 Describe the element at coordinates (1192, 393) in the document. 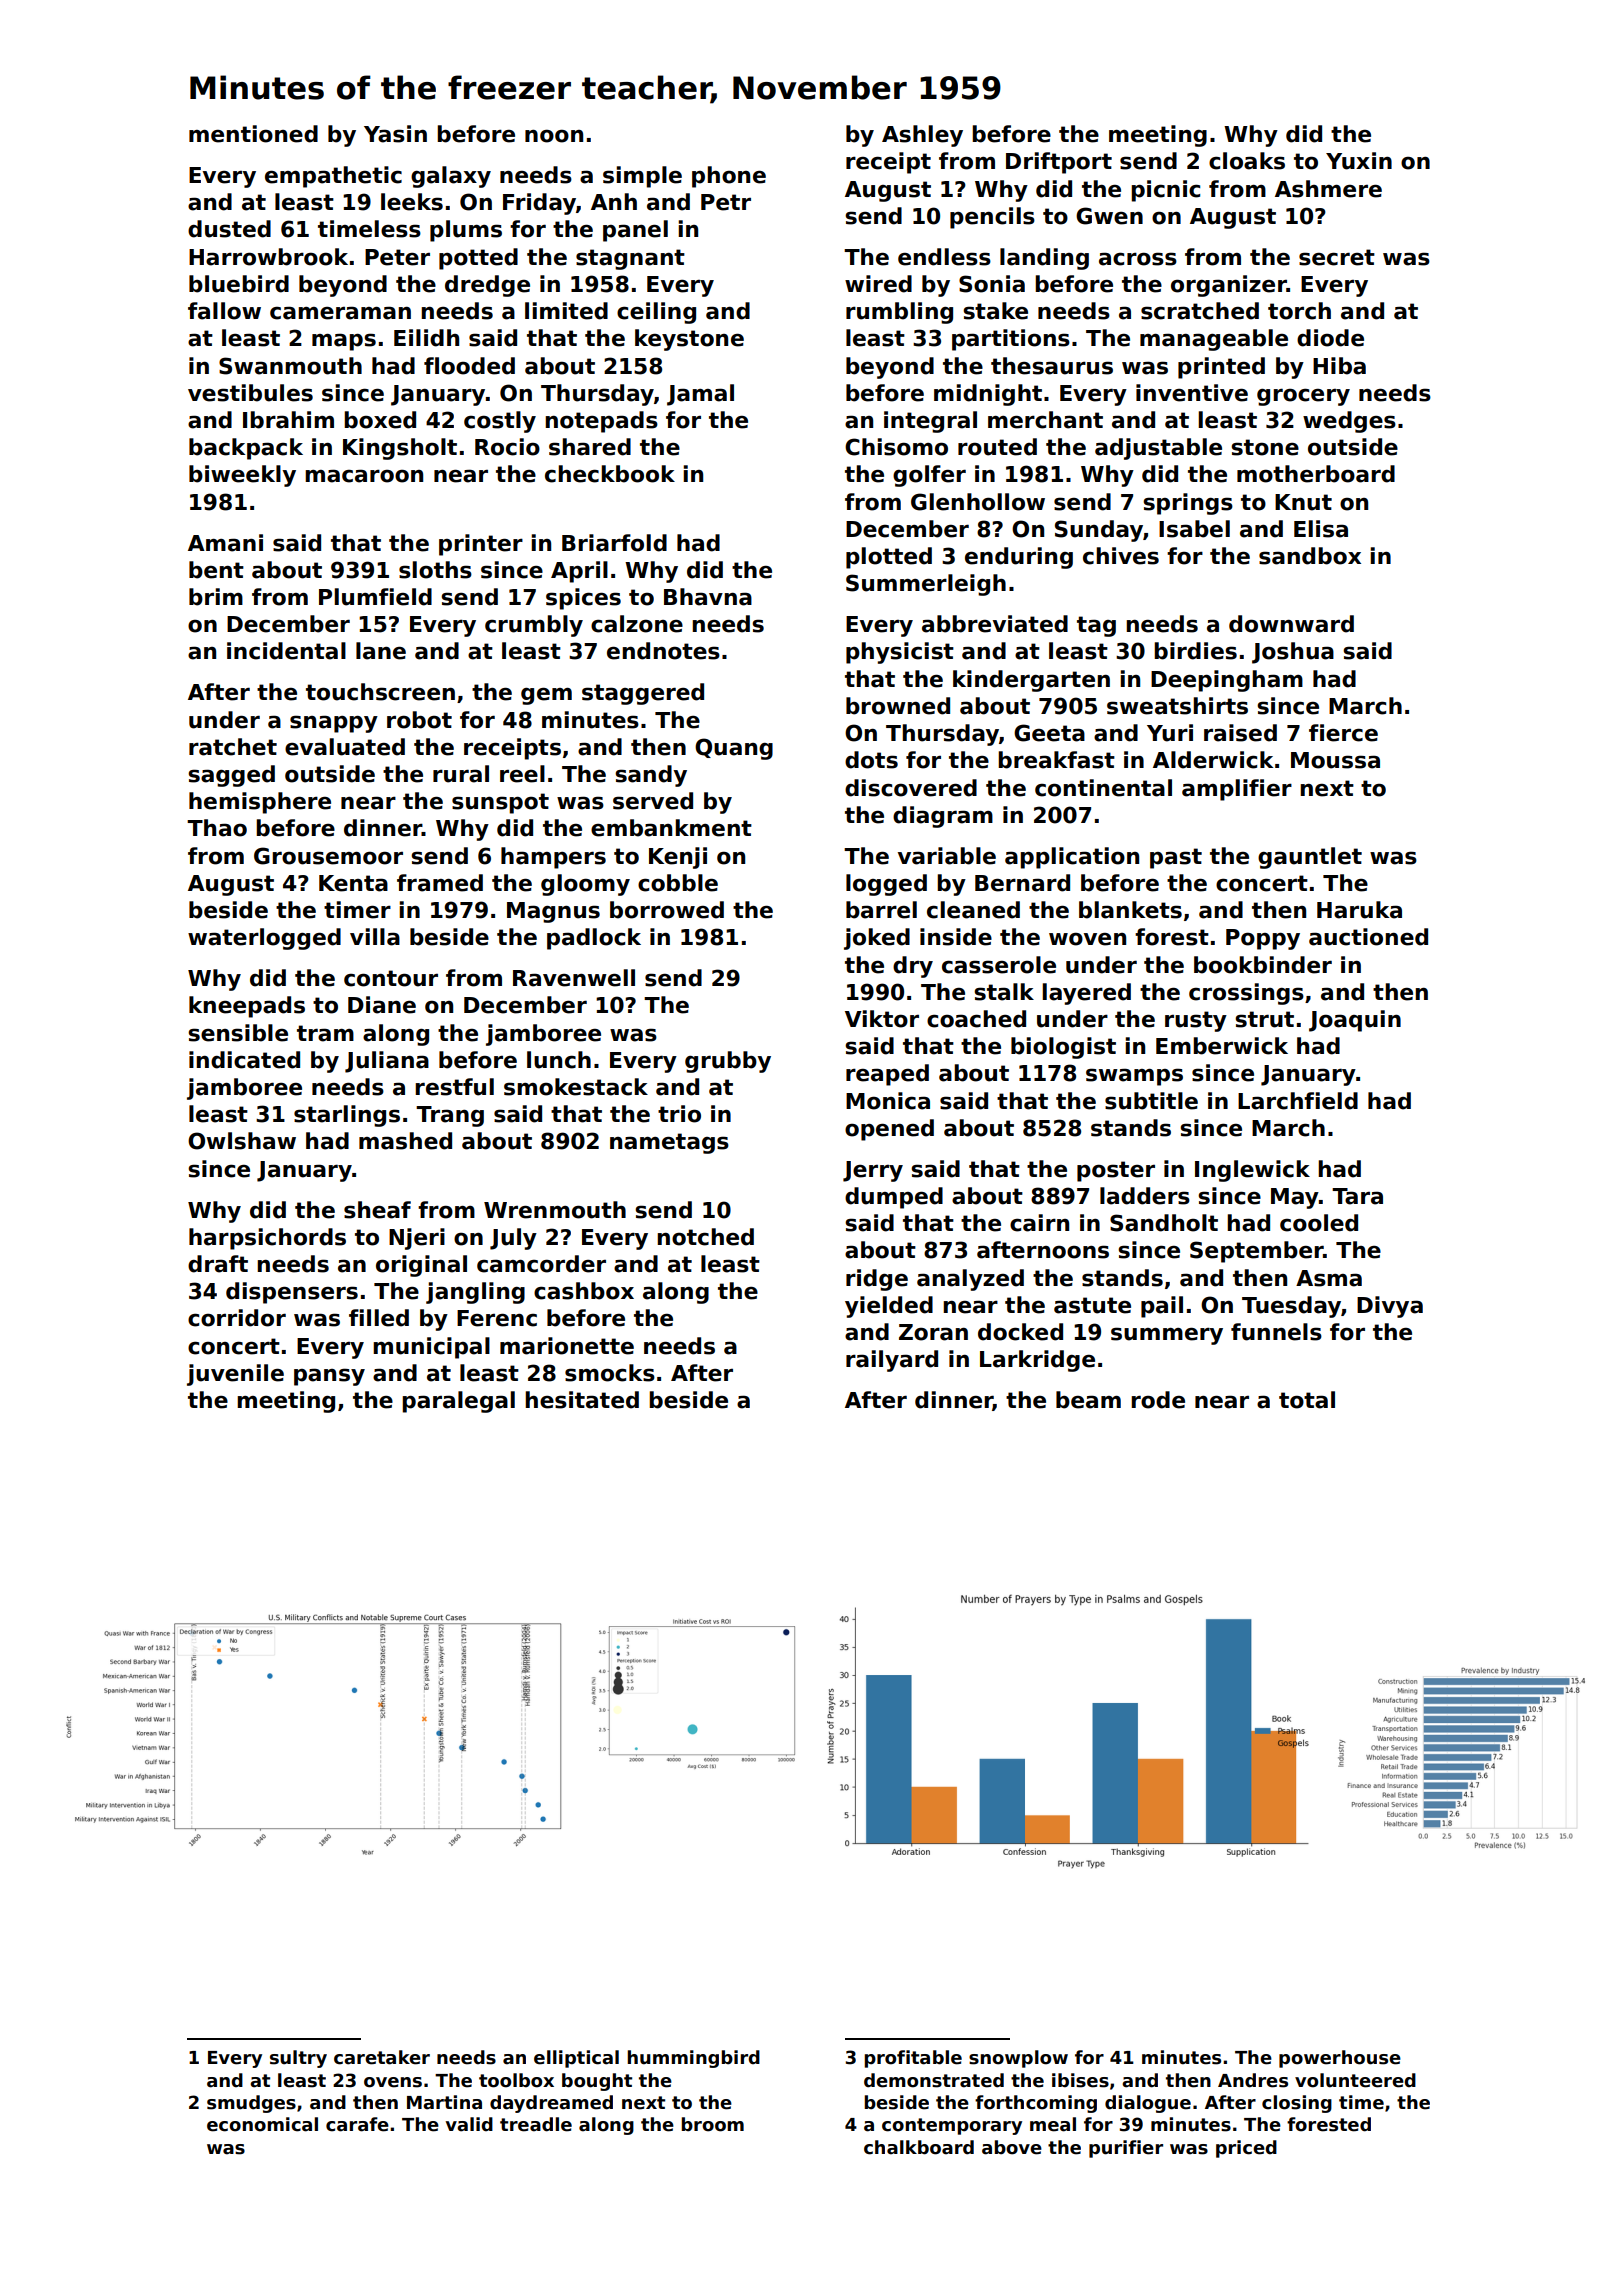

I see `inventive` at that location.
